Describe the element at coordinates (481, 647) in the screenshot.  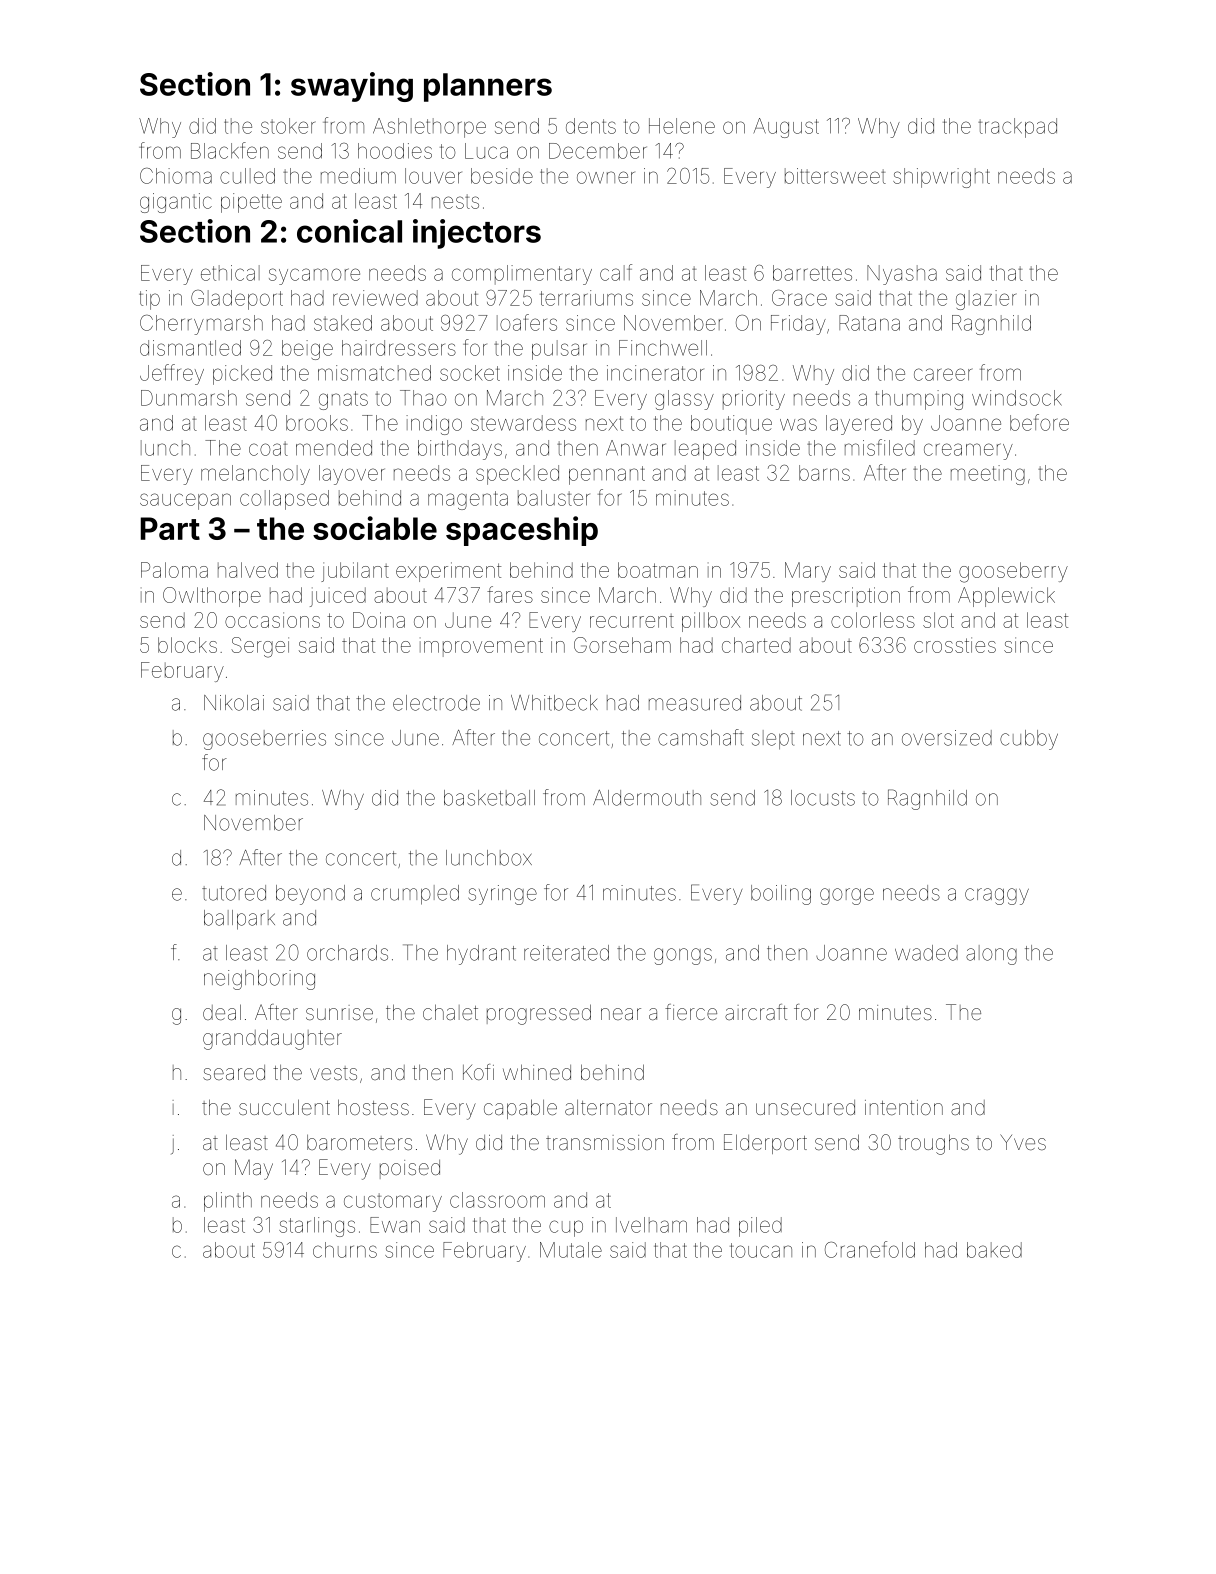
I see `improvement` at that location.
